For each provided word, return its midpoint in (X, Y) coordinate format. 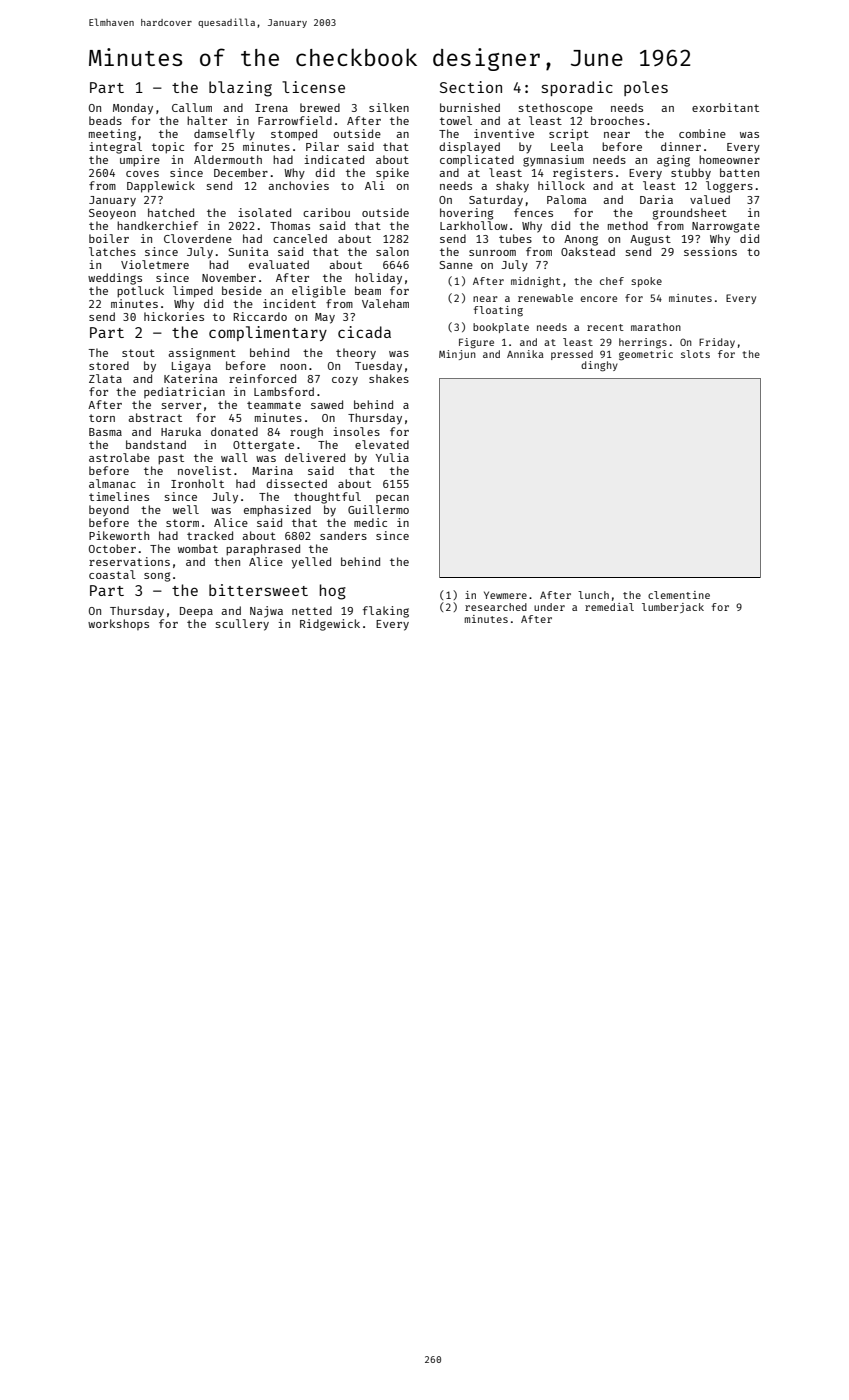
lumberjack (673, 608)
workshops (118, 624)
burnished (470, 107)
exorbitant (725, 107)
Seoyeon (112, 214)
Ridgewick (330, 625)
